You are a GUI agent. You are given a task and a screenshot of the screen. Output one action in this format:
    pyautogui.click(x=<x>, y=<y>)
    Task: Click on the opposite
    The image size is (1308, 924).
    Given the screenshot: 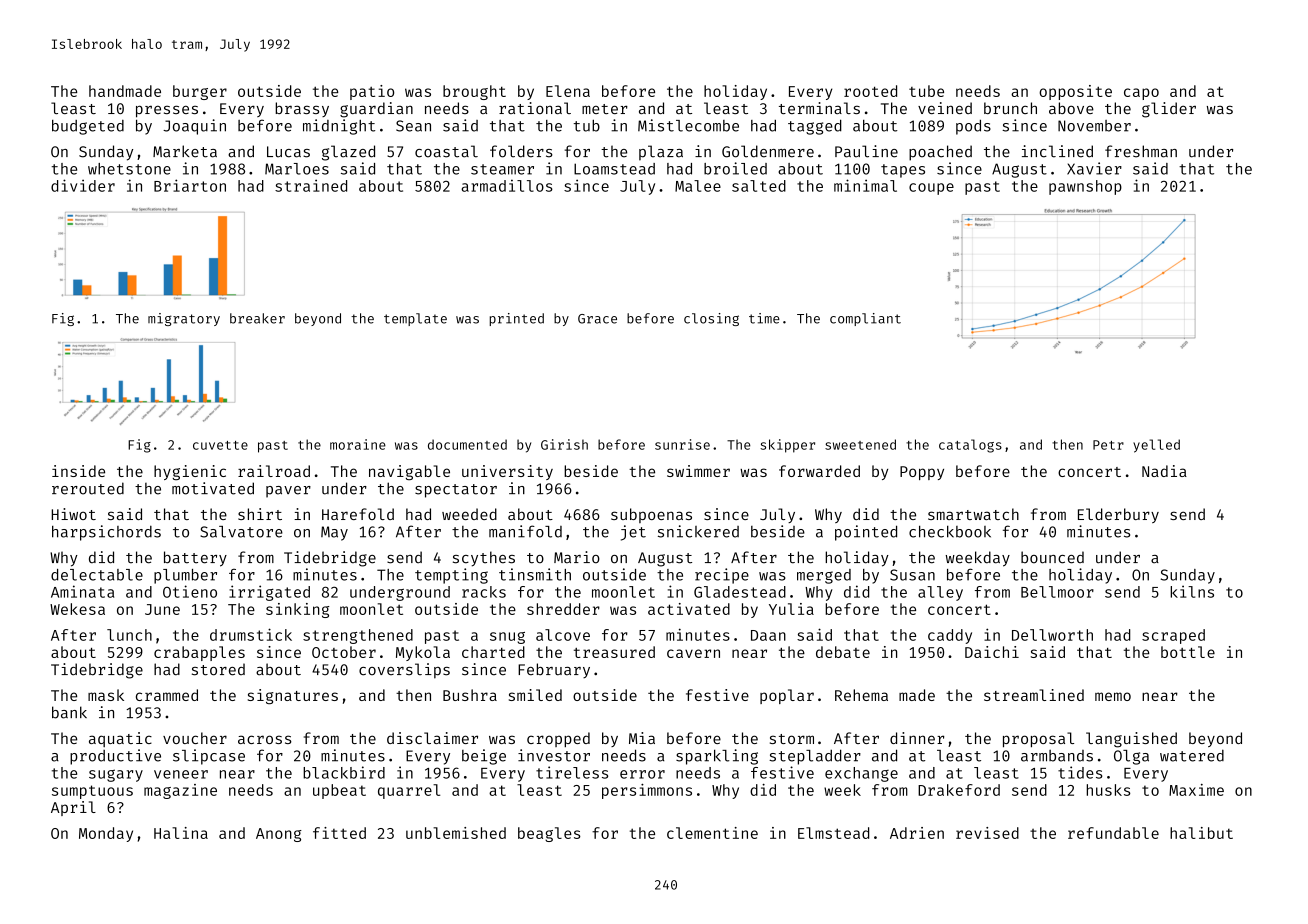 What is the action you would take?
    pyautogui.click(x=1075, y=92)
